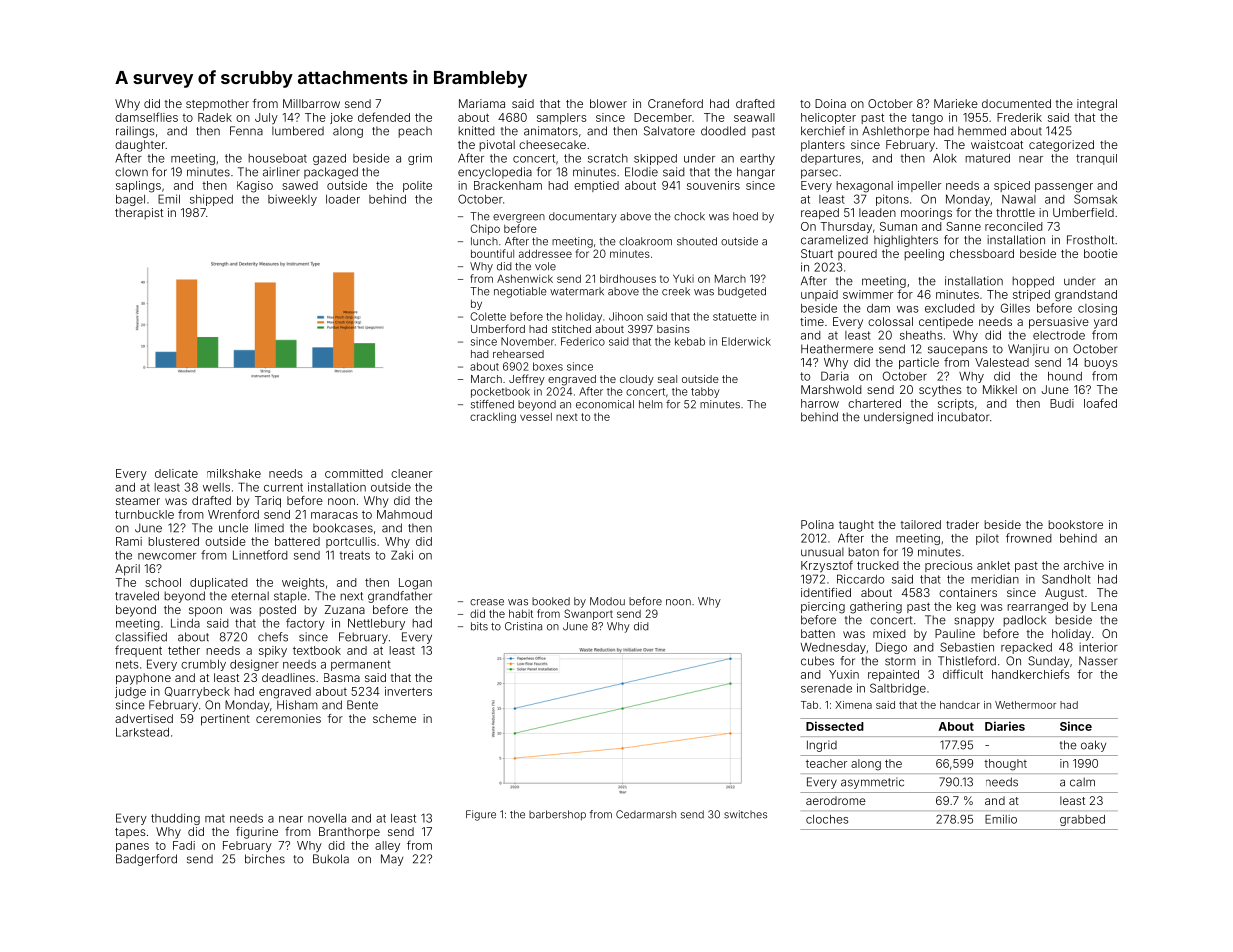 This image has height=952, width=1233. What do you see at coordinates (146, 860) in the image?
I see `Badgerford` at bounding box center [146, 860].
